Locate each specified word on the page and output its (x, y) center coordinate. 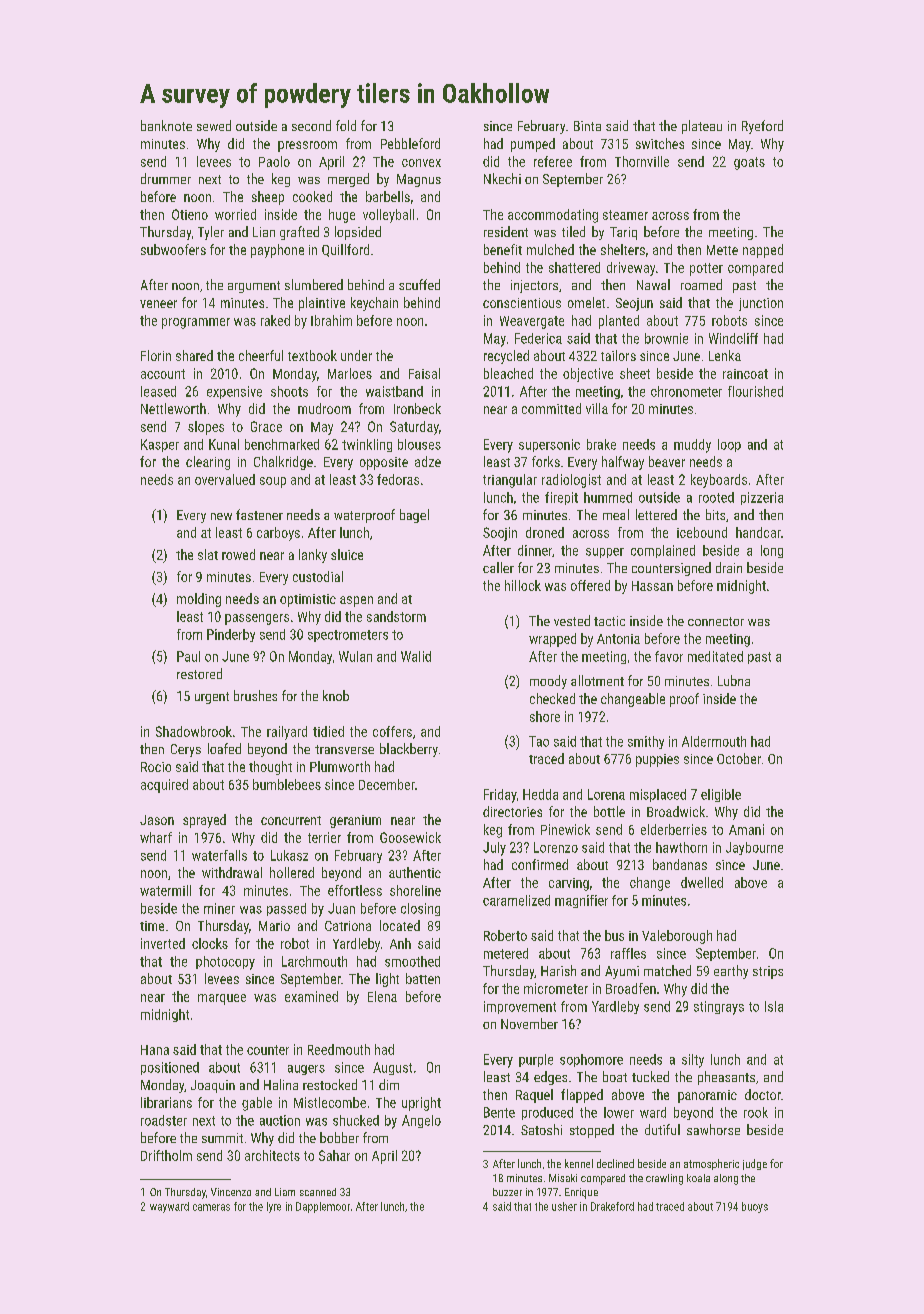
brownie (666, 338)
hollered (292, 872)
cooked (312, 196)
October (739, 758)
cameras (211, 1207)
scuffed (419, 284)
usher (564, 1206)
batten (423, 978)
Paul (188, 656)
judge (755, 1164)
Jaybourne (754, 848)
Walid (416, 656)
